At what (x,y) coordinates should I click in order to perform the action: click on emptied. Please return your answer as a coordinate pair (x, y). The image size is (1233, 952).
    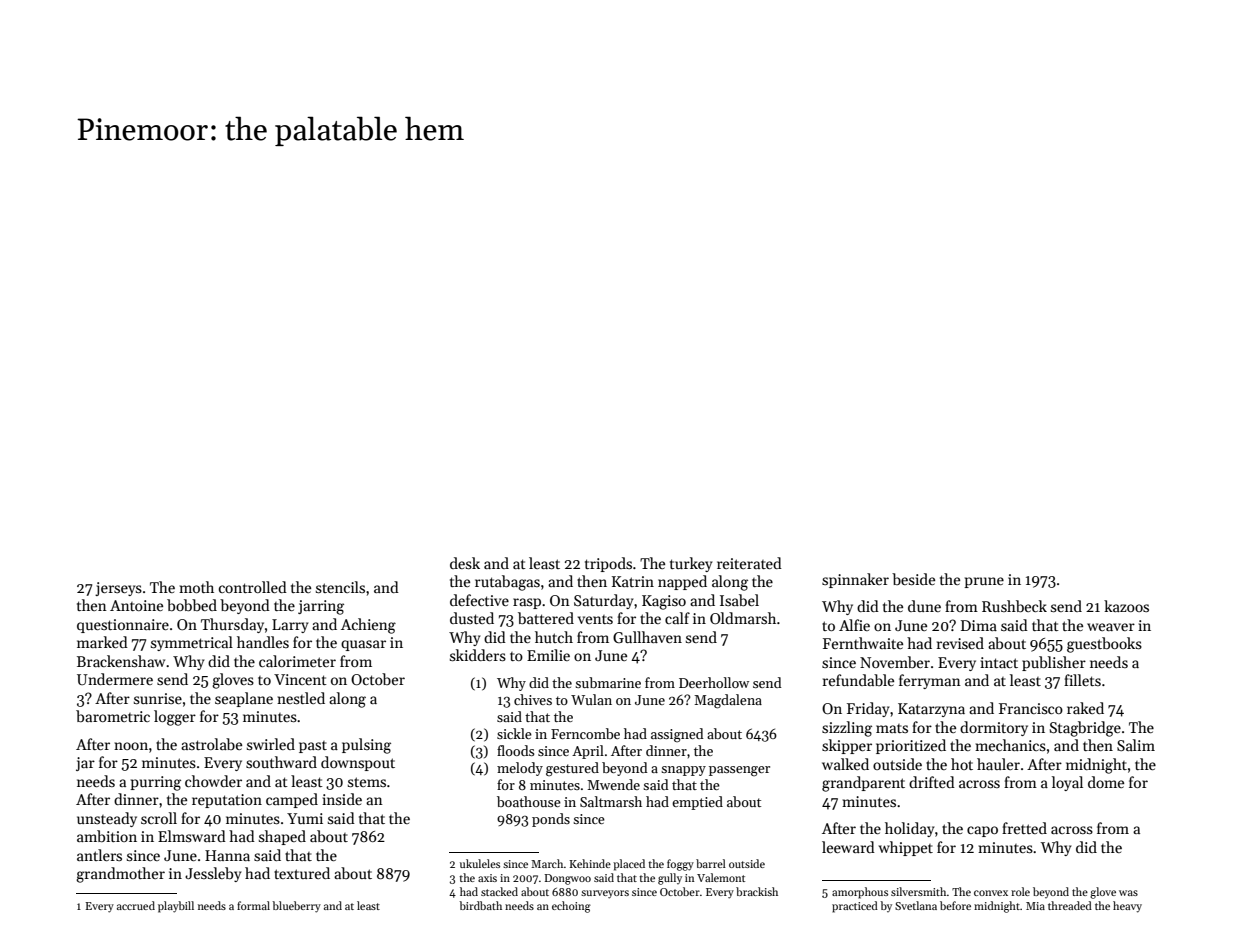
    Looking at the image, I should click on (697, 803).
